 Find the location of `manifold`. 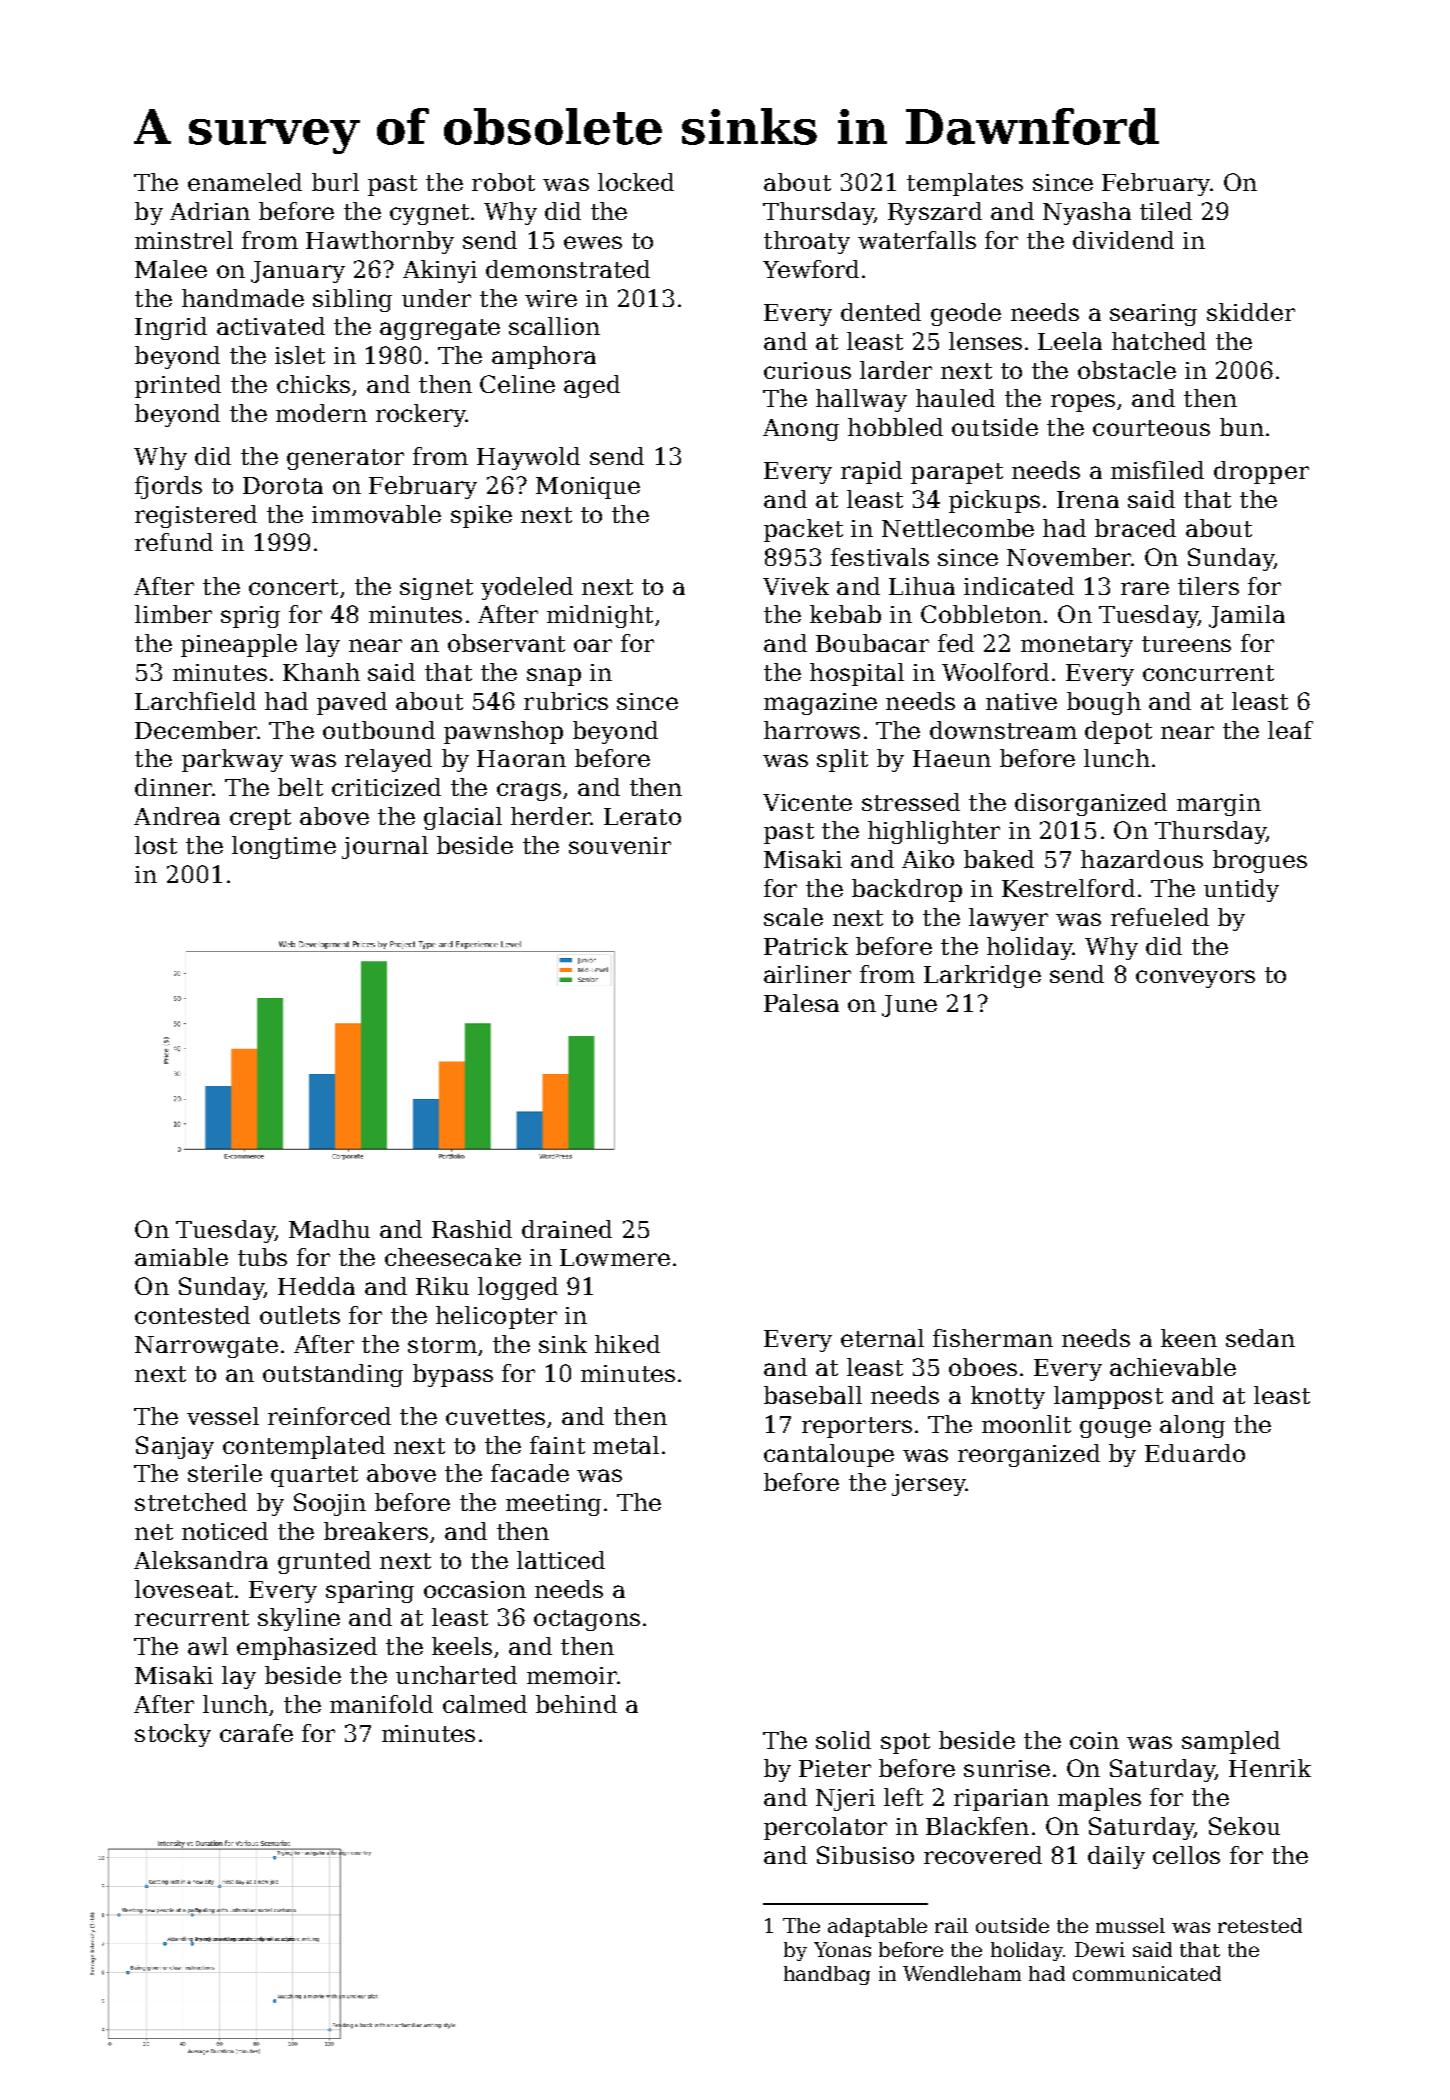

manifold is located at coordinates (381, 1704).
